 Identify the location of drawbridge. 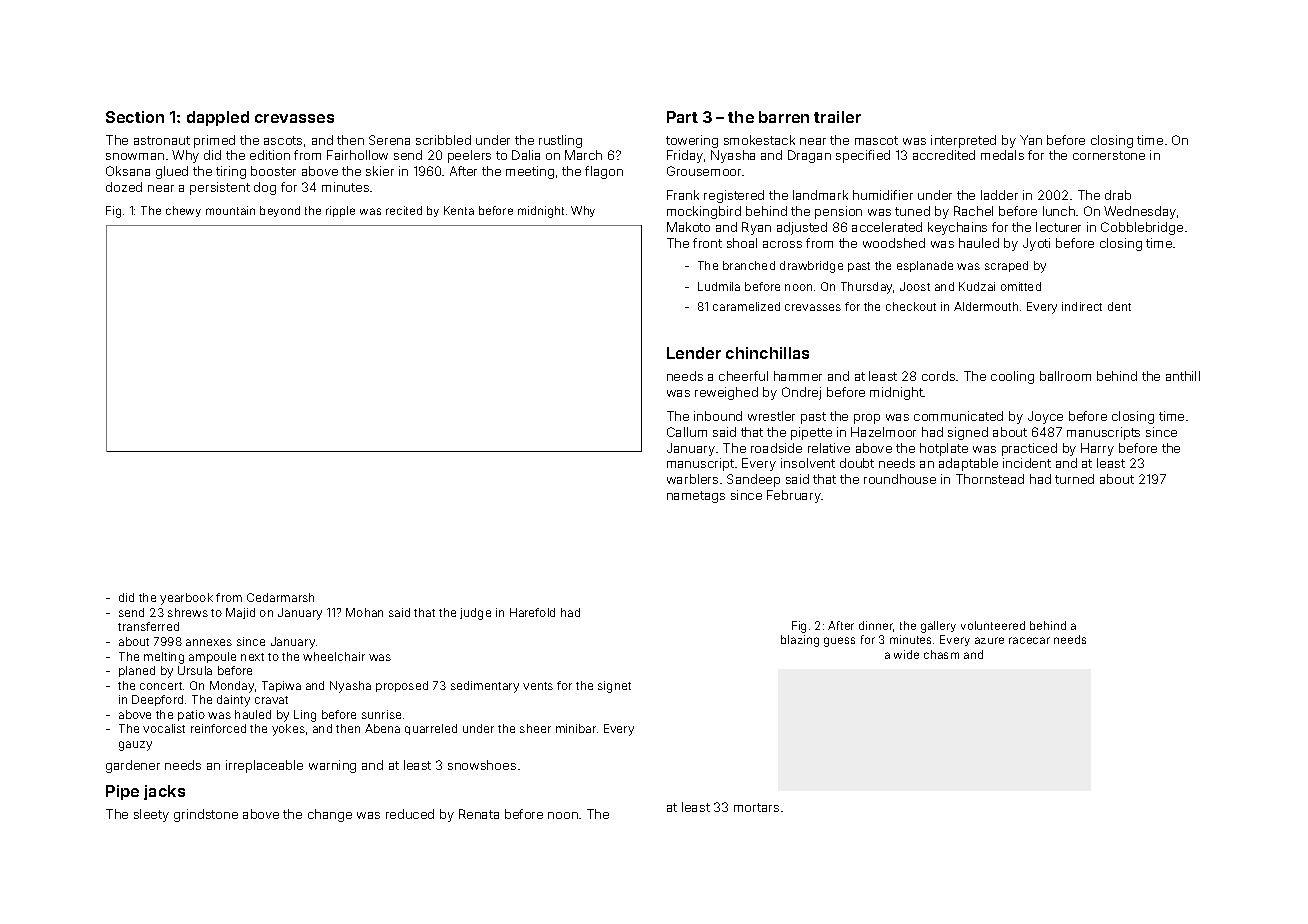
(811, 267).
